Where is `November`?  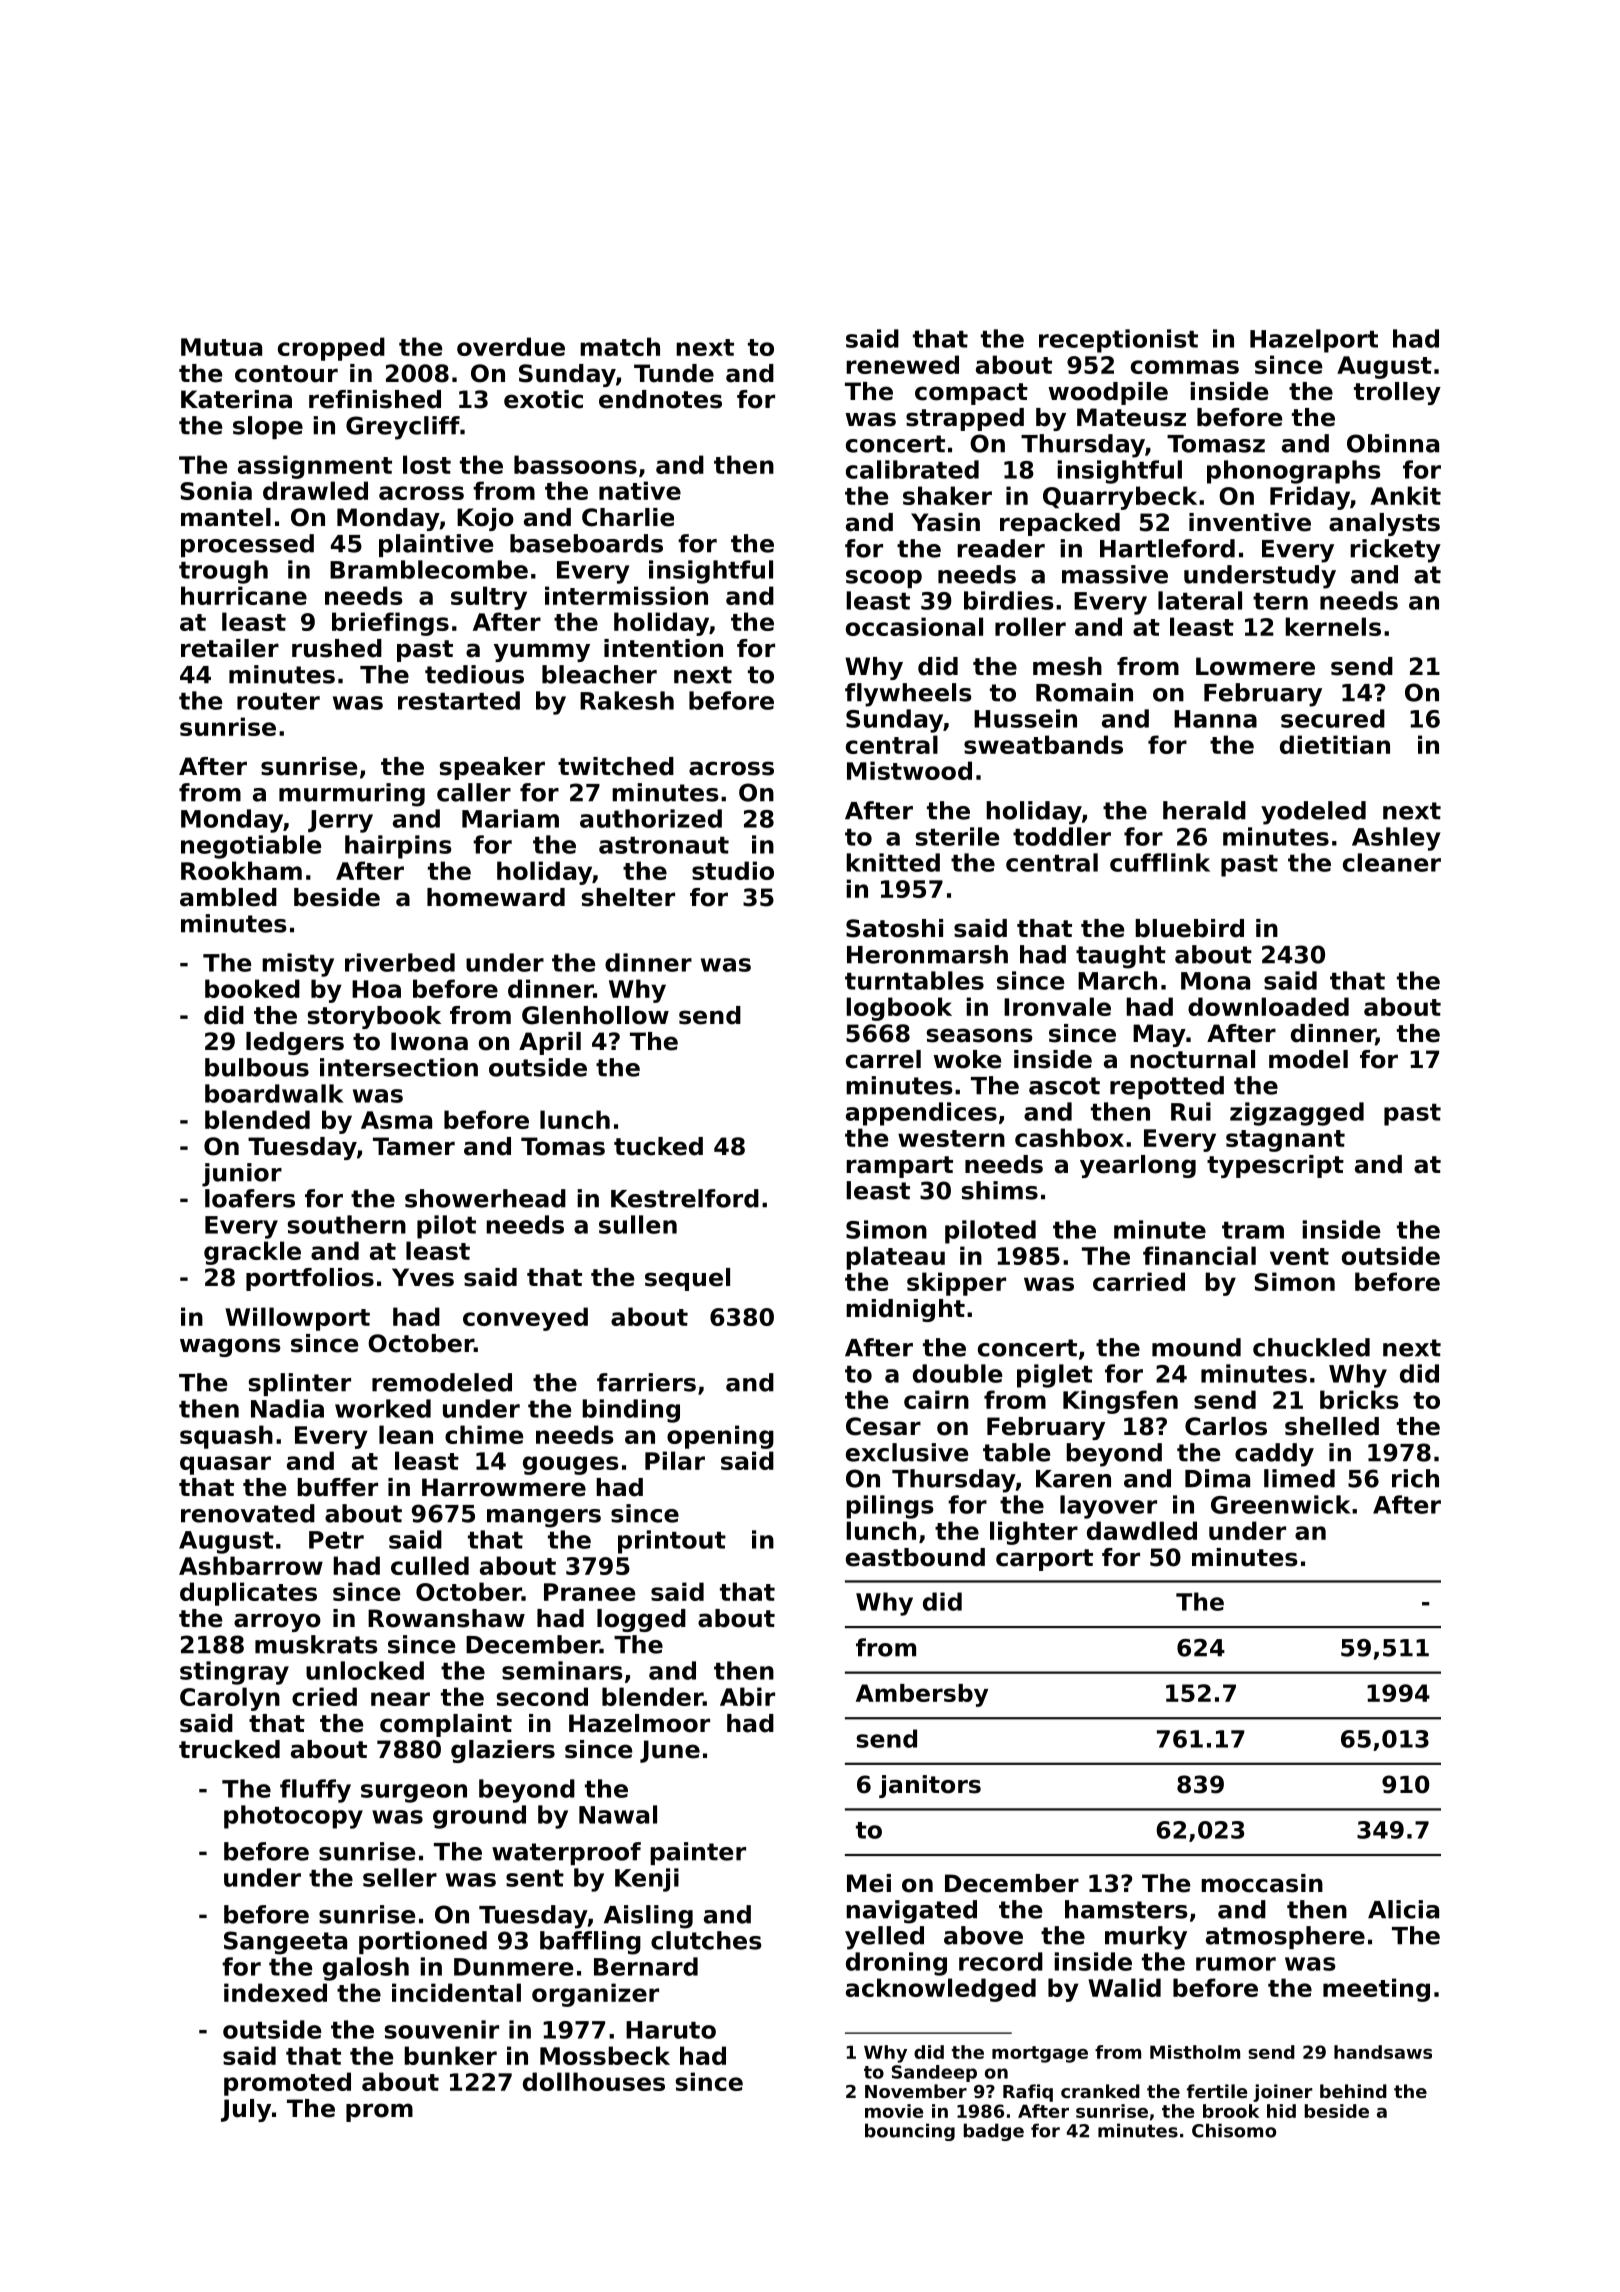
November is located at coordinates (916, 2091).
